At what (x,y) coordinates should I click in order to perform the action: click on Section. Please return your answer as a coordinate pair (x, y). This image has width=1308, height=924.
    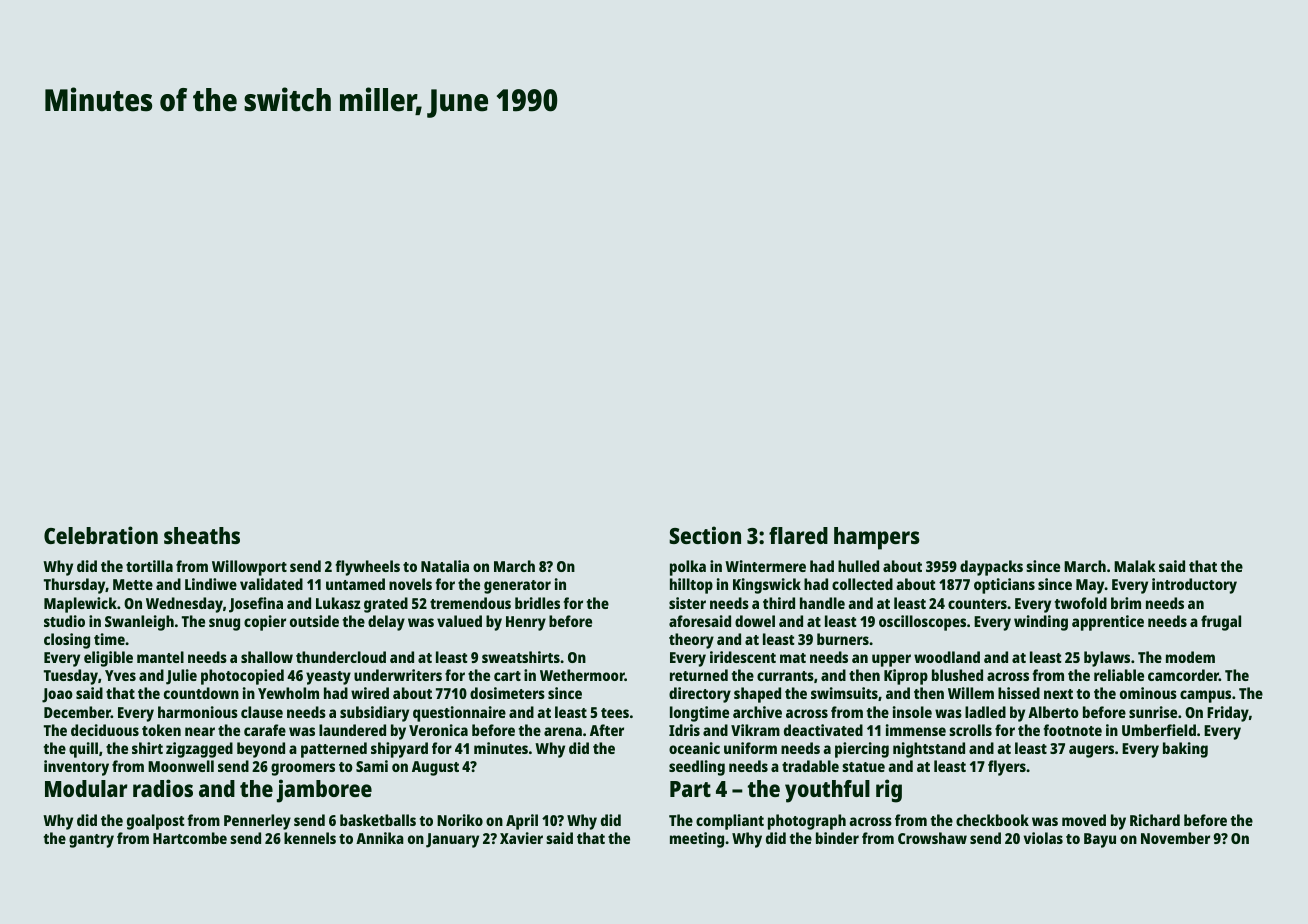
    Looking at the image, I should click on (705, 535).
